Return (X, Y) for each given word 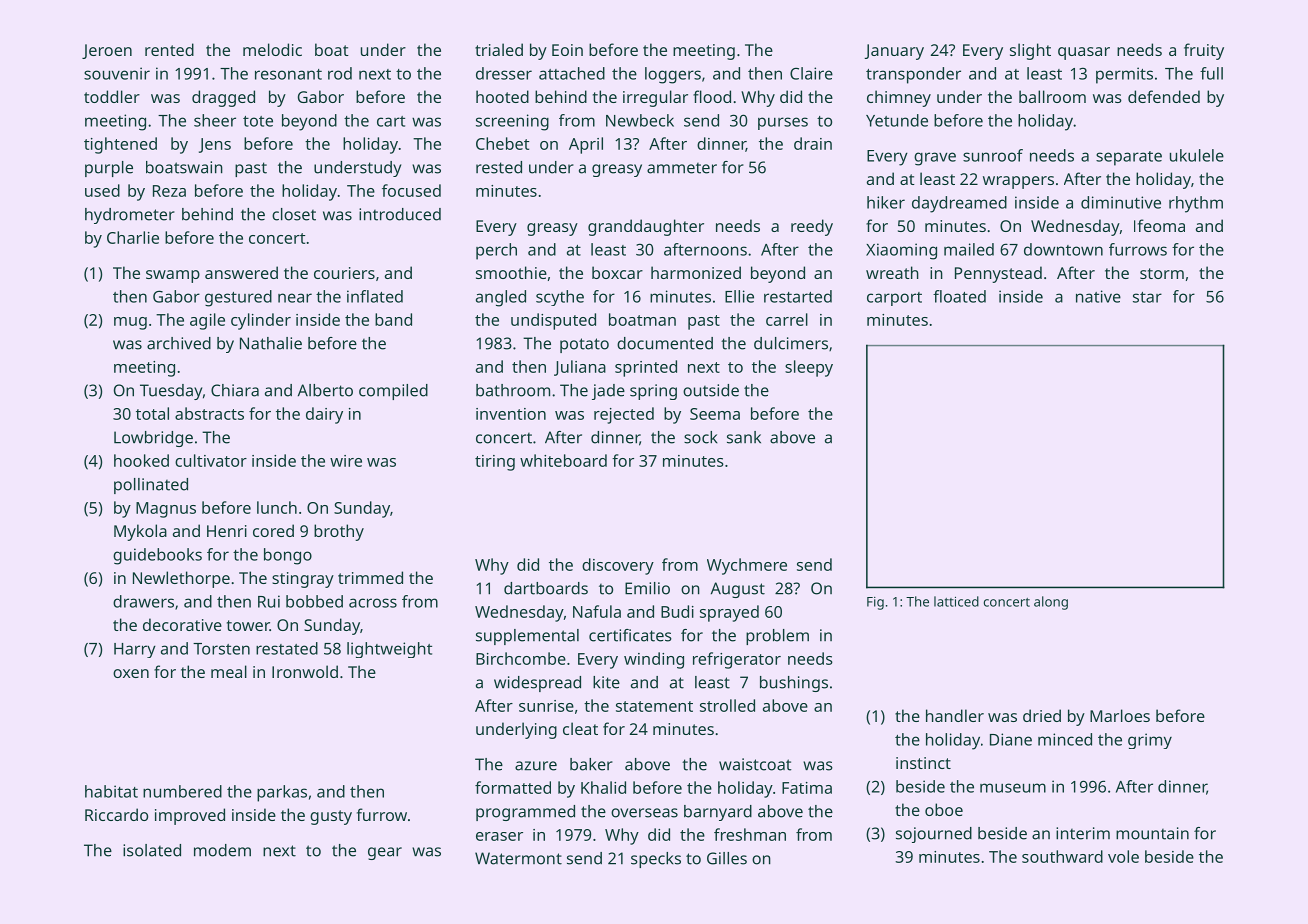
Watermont (518, 858)
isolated (152, 850)
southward (1062, 856)
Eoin (567, 50)
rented (169, 49)
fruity (1204, 51)
